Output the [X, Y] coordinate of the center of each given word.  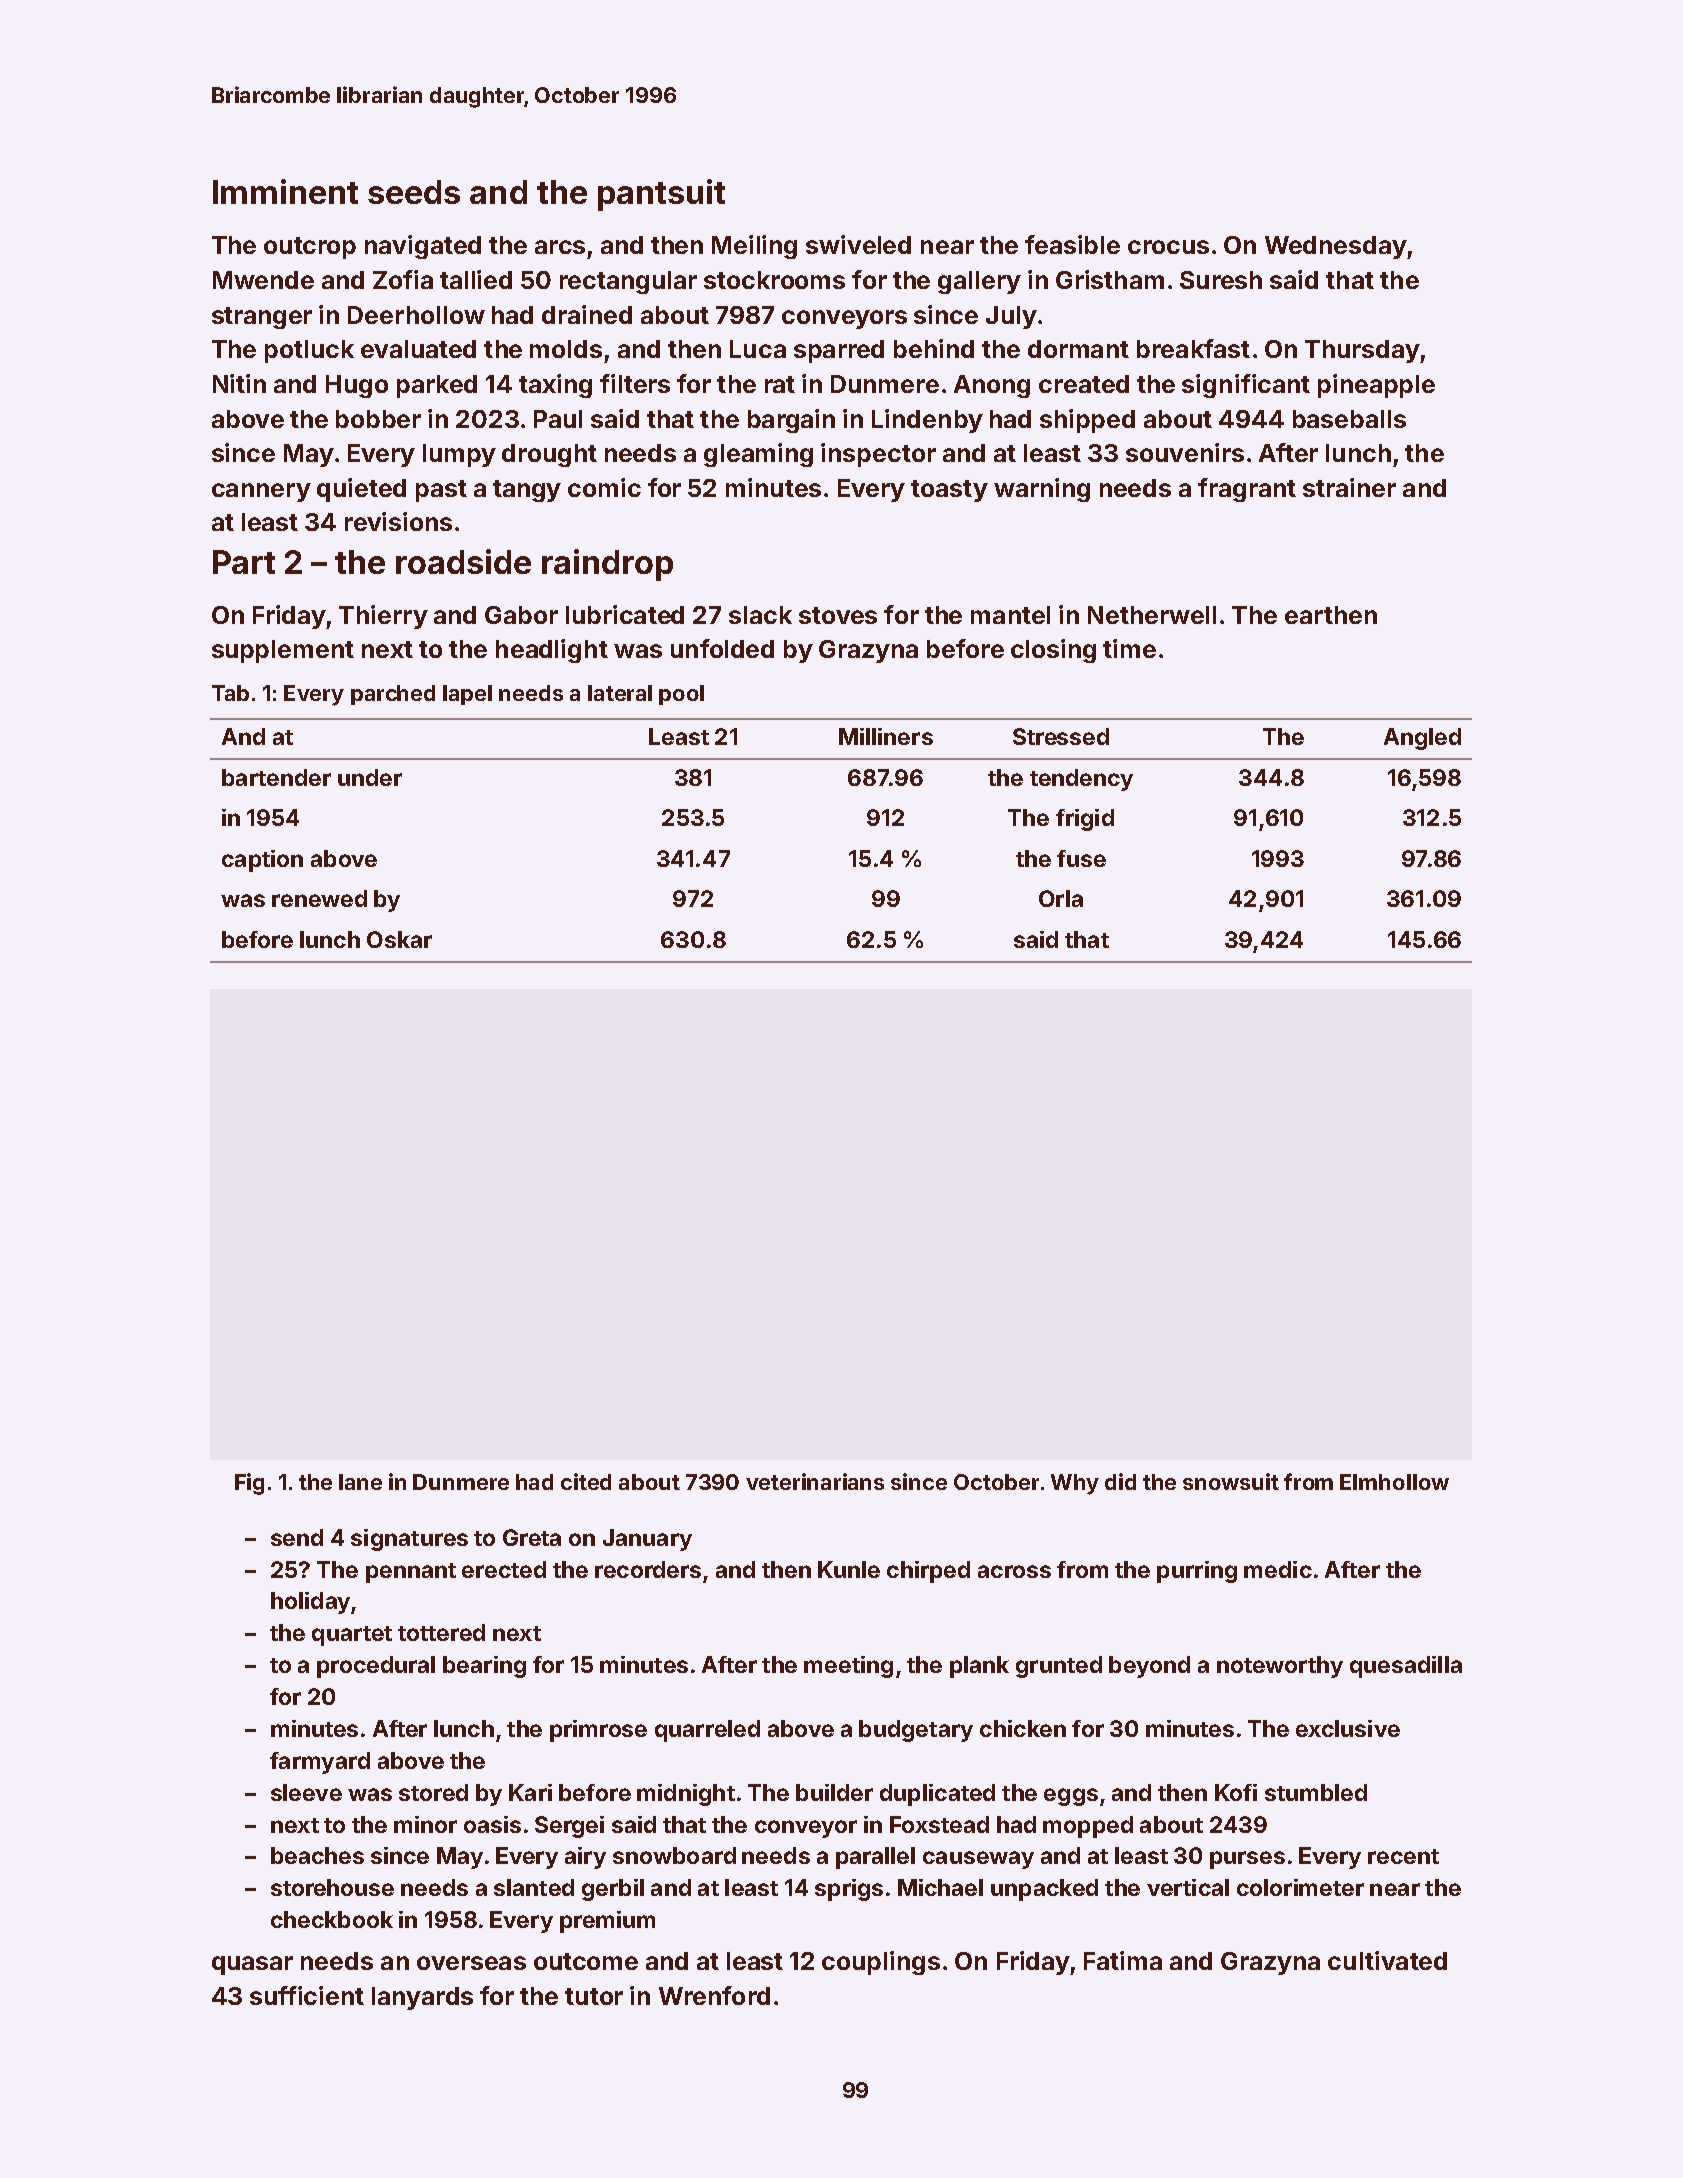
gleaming [758, 455]
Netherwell [1152, 615]
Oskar [399, 939]
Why [1075, 1484]
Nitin [239, 383]
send [297, 1537]
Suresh [1221, 280]
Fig [249, 1484]
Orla [1061, 898]
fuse [1081, 858]
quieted [361, 490]
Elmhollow [1394, 1482]
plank [979, 1667]
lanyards [422, 1998]
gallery [979, 282]
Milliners [886, 736]
